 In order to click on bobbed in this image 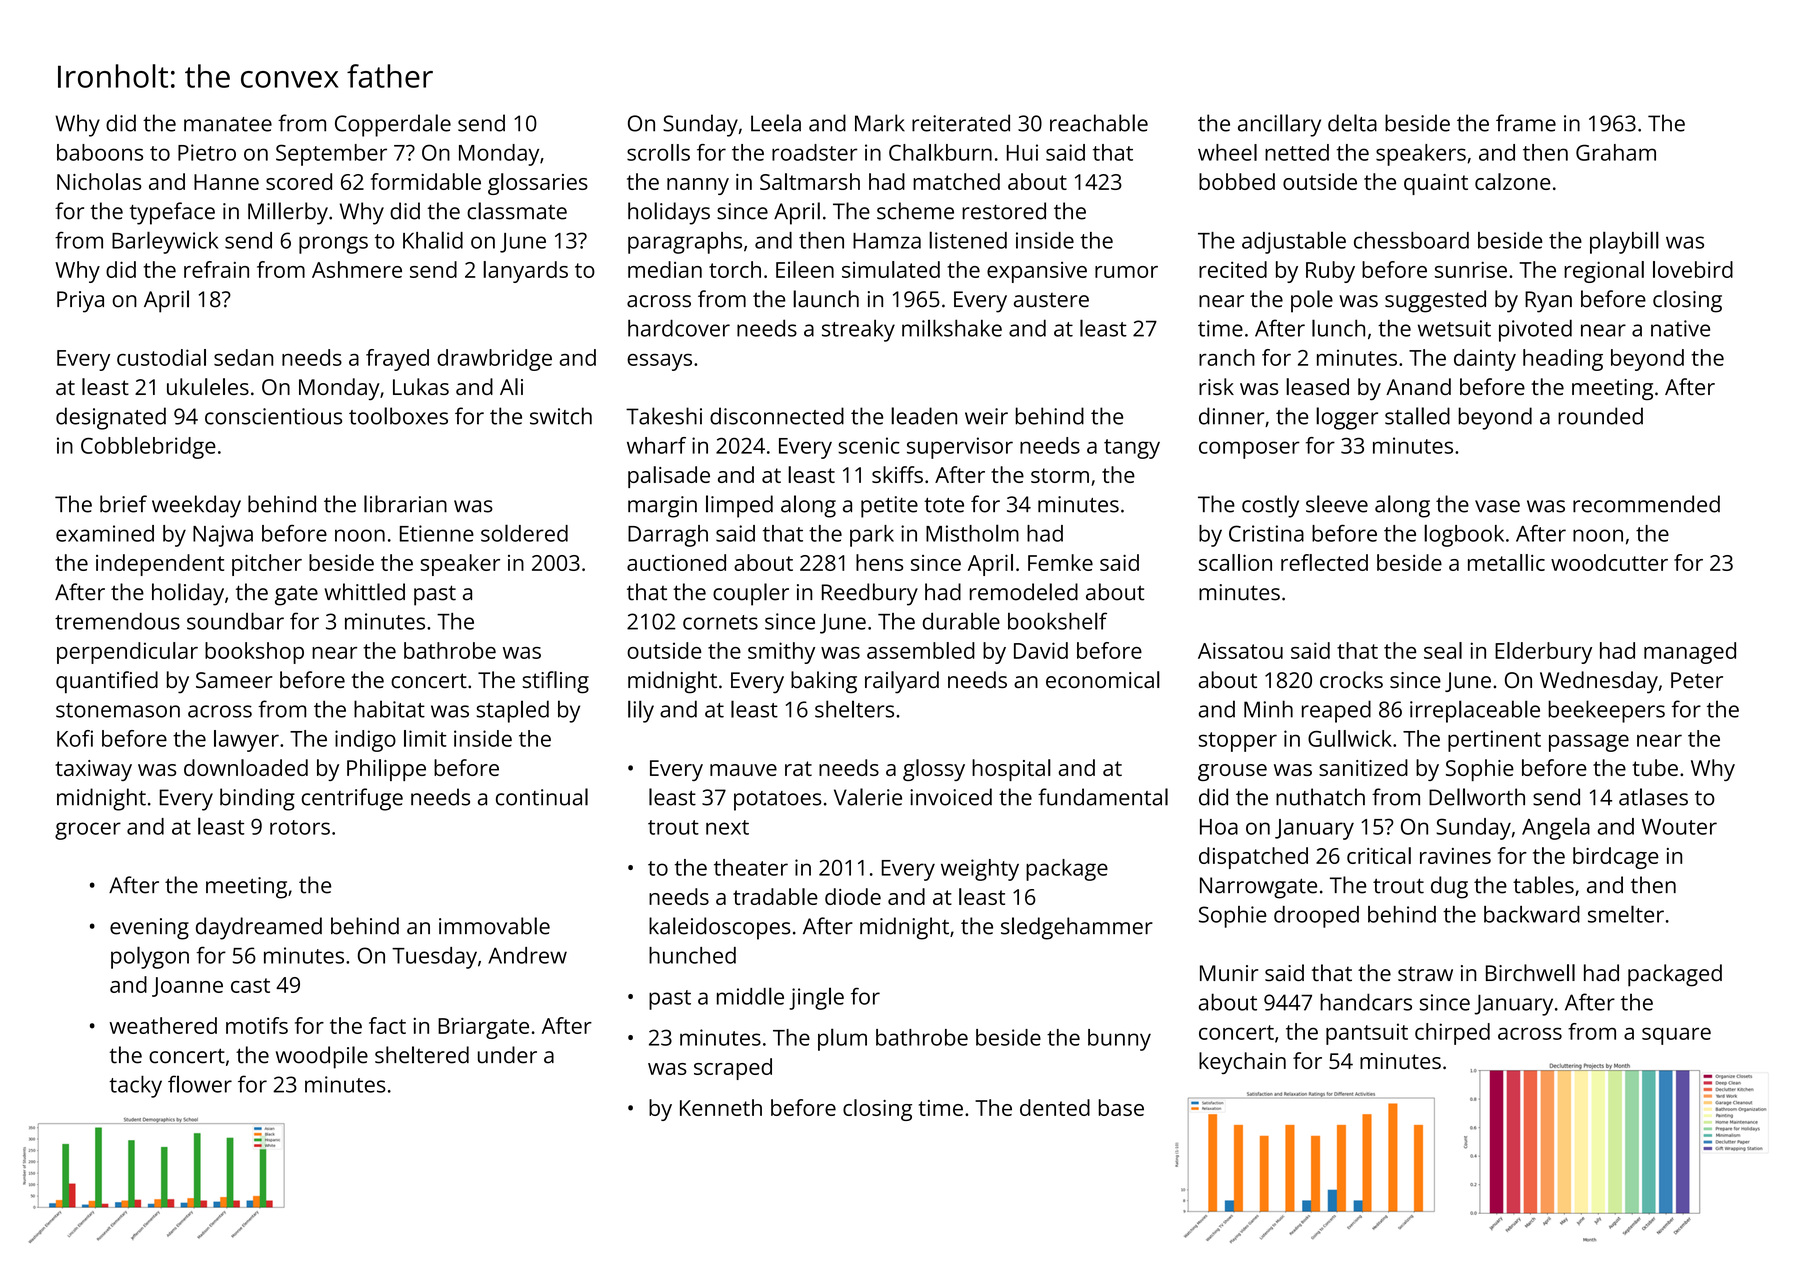, I will do `click(1237, 181)`.
